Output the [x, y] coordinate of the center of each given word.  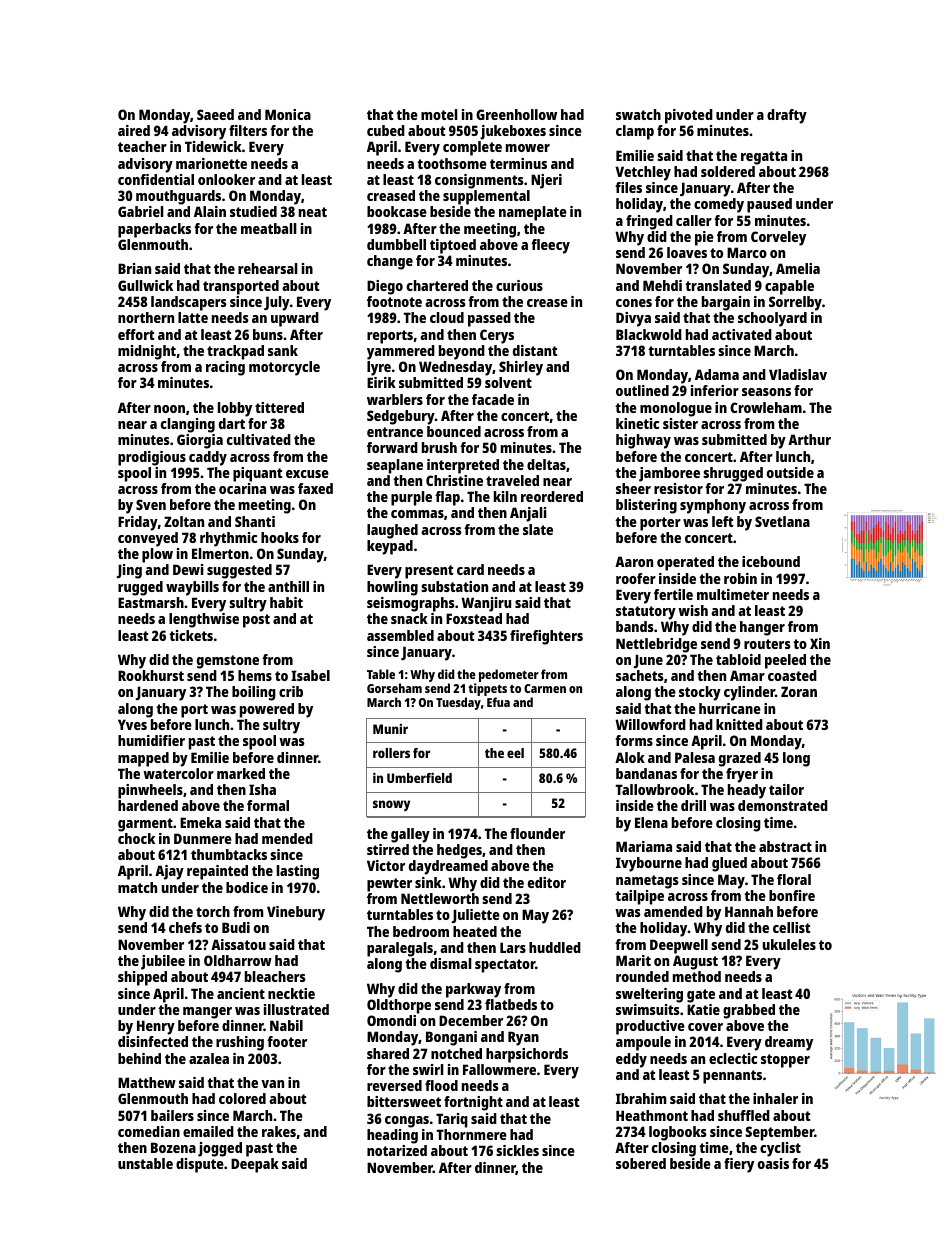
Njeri [546, 181]
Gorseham [394, 688]
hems [255, 675]
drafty [787, 116]
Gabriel [141, 211]
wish [693, 610]
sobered [641, 1163]
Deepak [255, 1165]
